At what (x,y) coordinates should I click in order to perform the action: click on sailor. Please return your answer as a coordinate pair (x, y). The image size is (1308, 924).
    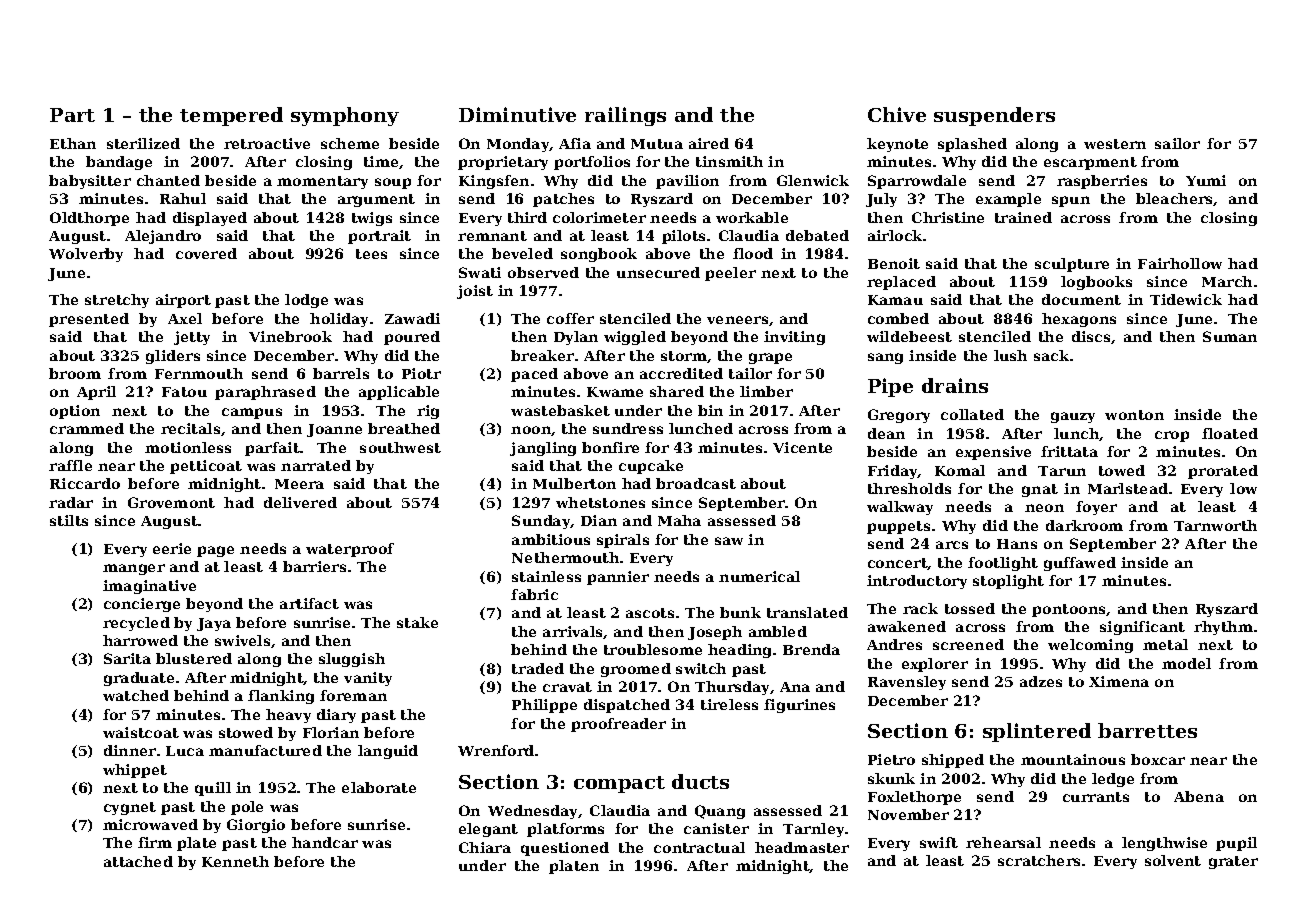
    Looking at the image, I should click on (1177, 143).
